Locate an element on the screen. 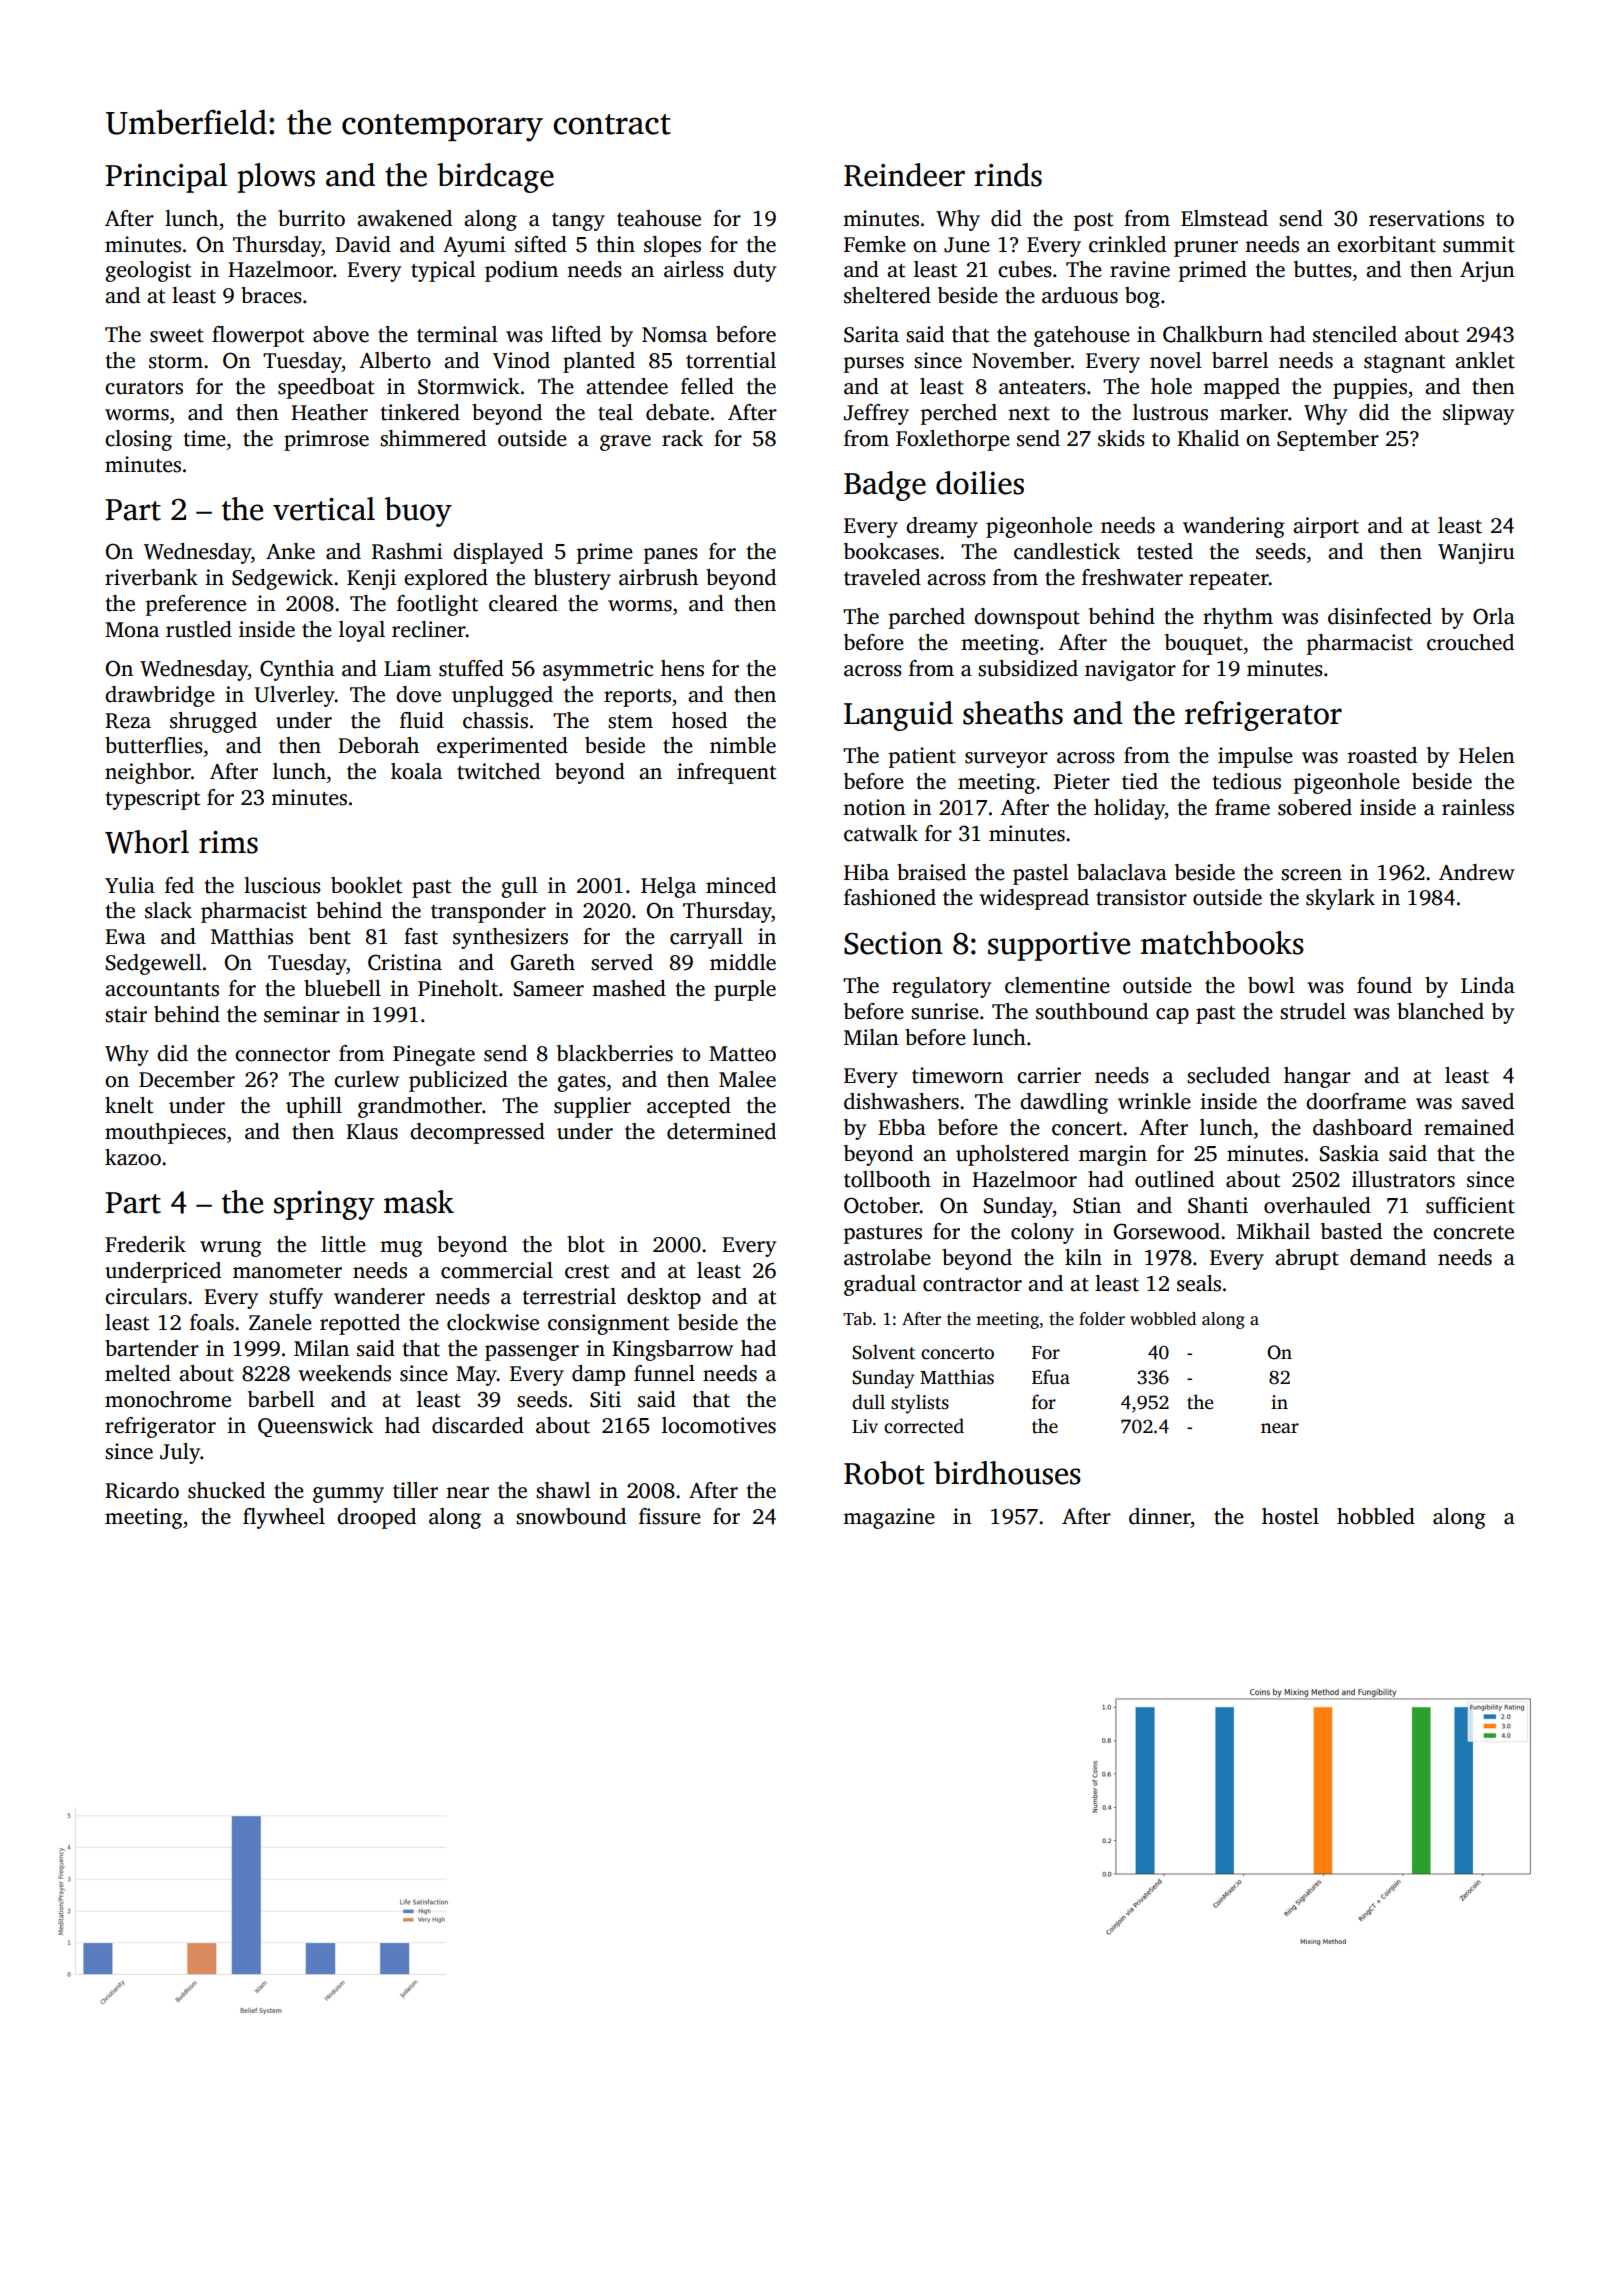 The width and height of the screenshot is (1620, 2292). tied is located at coordinates (1140, 781).
